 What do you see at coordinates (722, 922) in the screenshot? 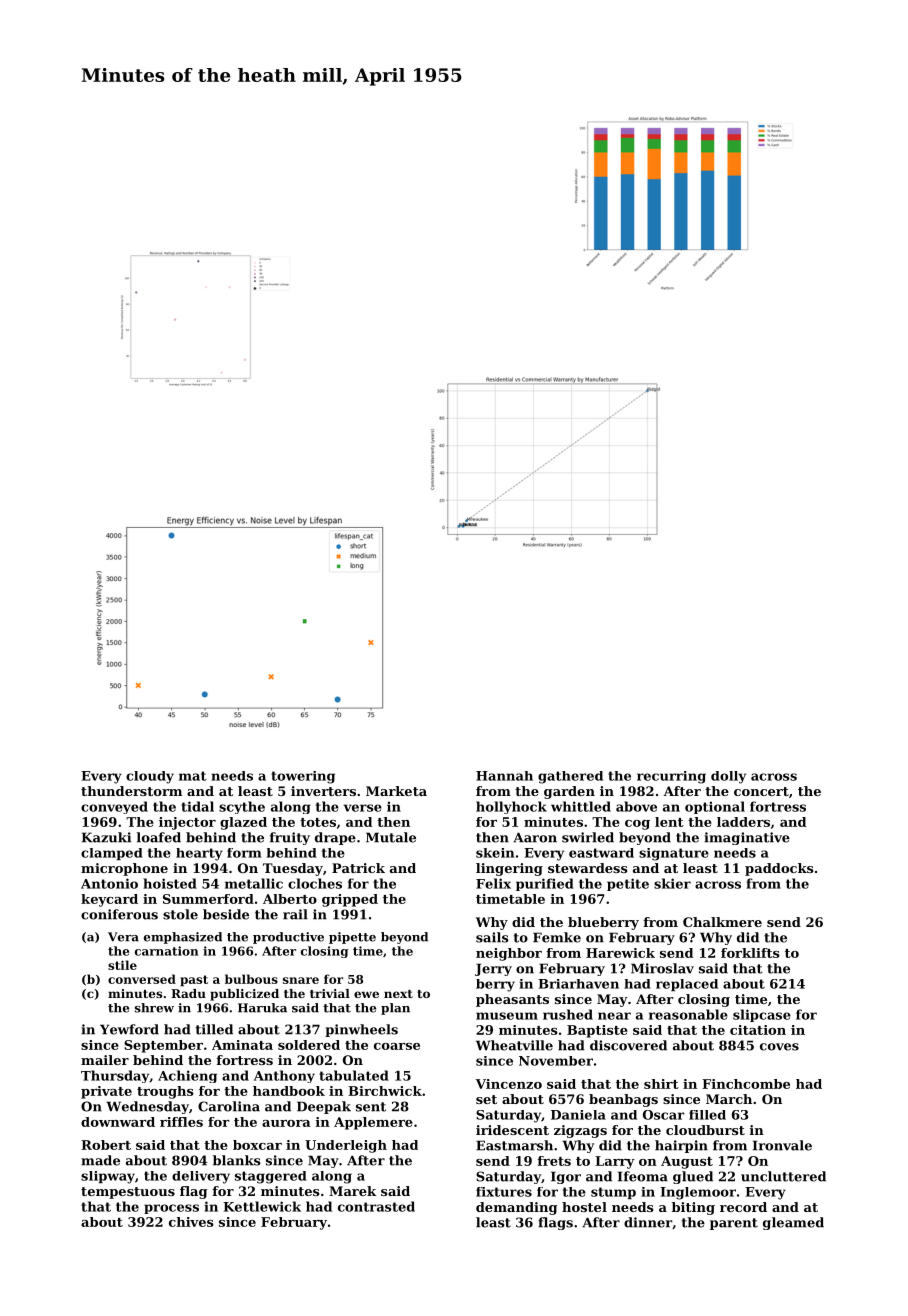
I see `Chalkmere` at bounding box center [722, 922].
